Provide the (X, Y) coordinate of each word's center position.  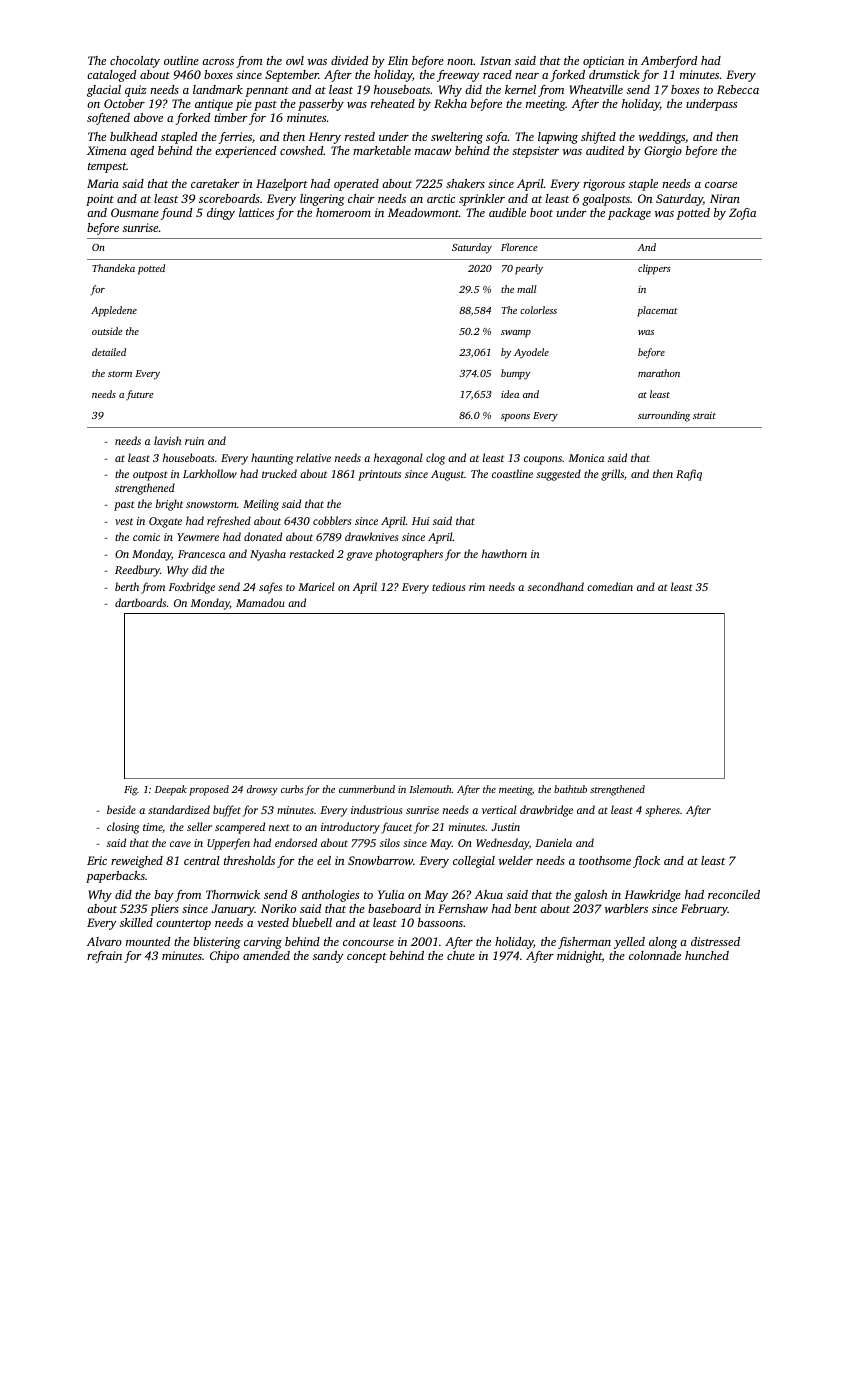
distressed (715, 941)
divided (349, 60)
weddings (662, 138)
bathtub (570, 789)
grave (359, 556)
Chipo (224, 957)
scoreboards (229, 198)
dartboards (140, 602)
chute (461, 955)
